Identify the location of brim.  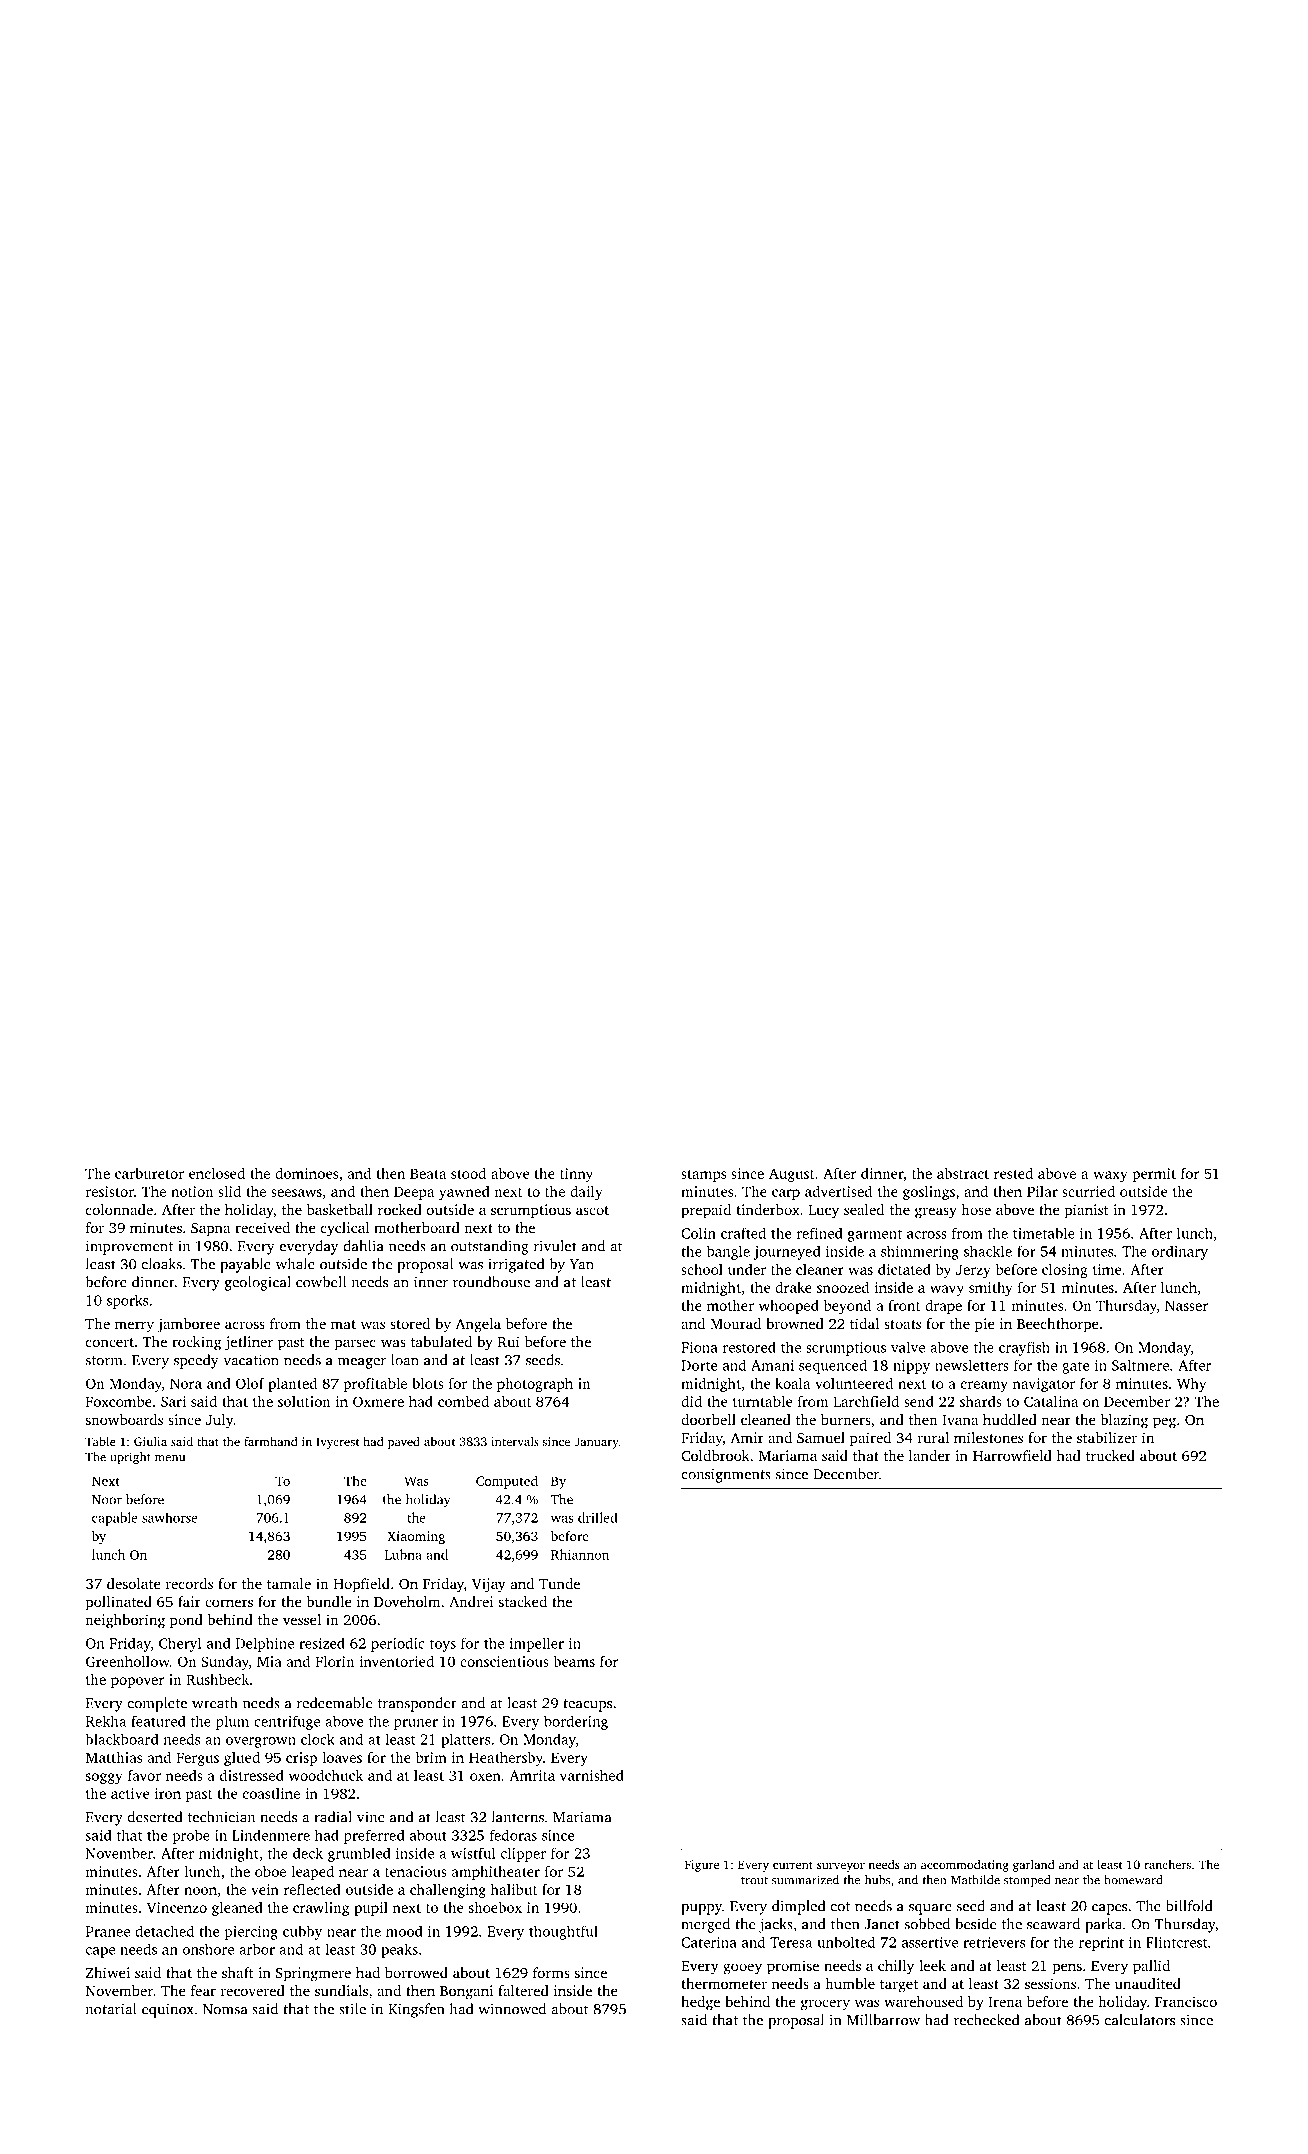
(431, 1757).
